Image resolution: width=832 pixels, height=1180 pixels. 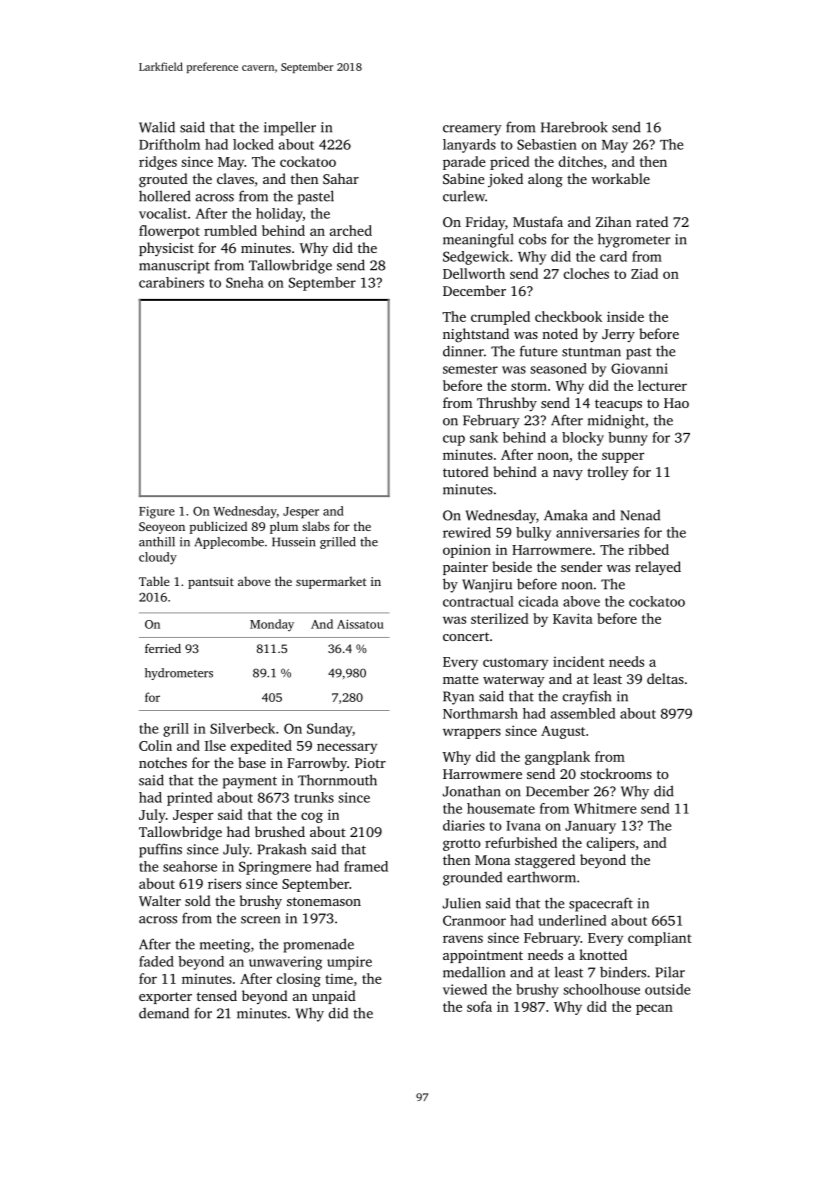 I want to click on rewired, so click(x=467, y=532).
